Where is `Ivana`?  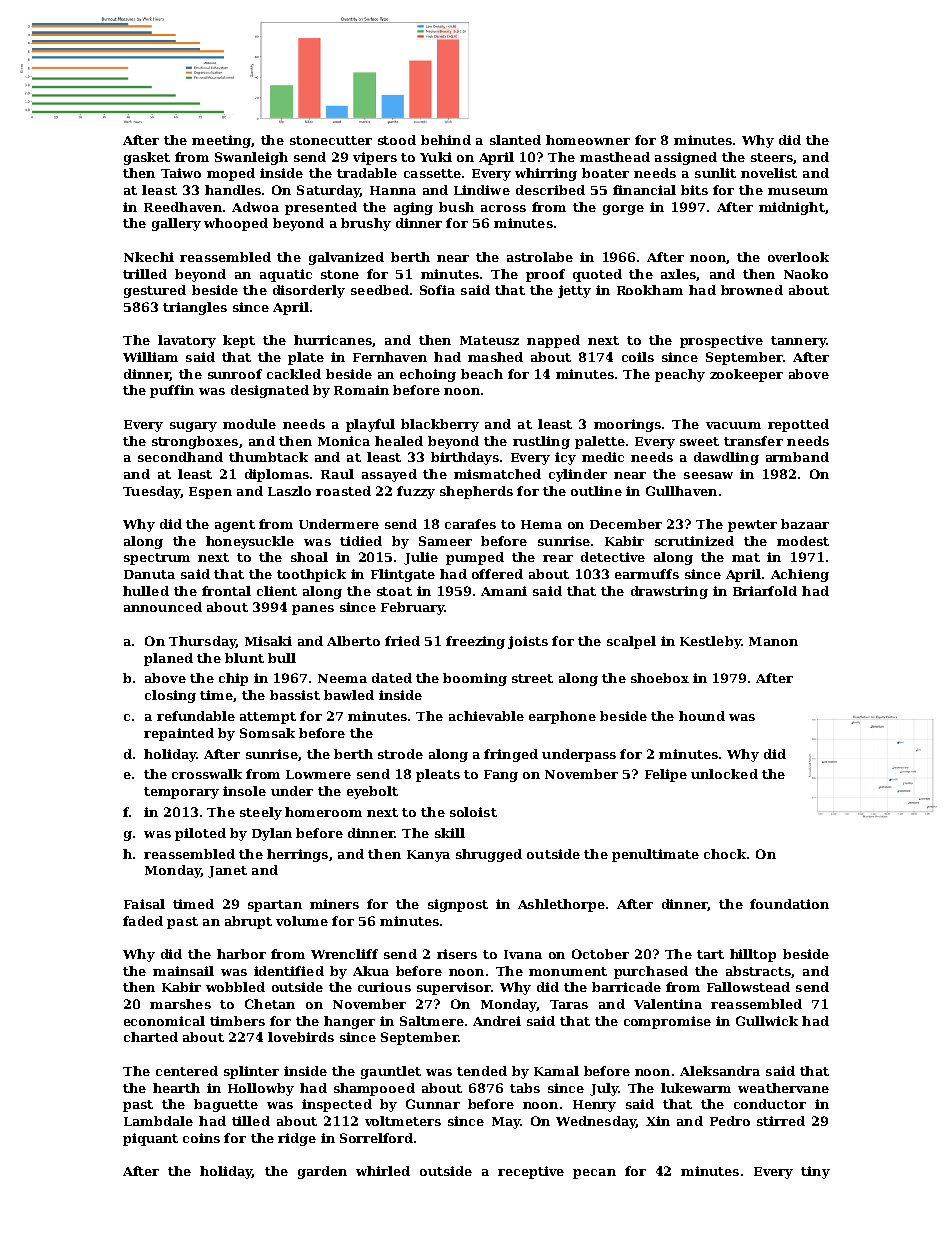 Ivana is located at coordinates (523, 954).
